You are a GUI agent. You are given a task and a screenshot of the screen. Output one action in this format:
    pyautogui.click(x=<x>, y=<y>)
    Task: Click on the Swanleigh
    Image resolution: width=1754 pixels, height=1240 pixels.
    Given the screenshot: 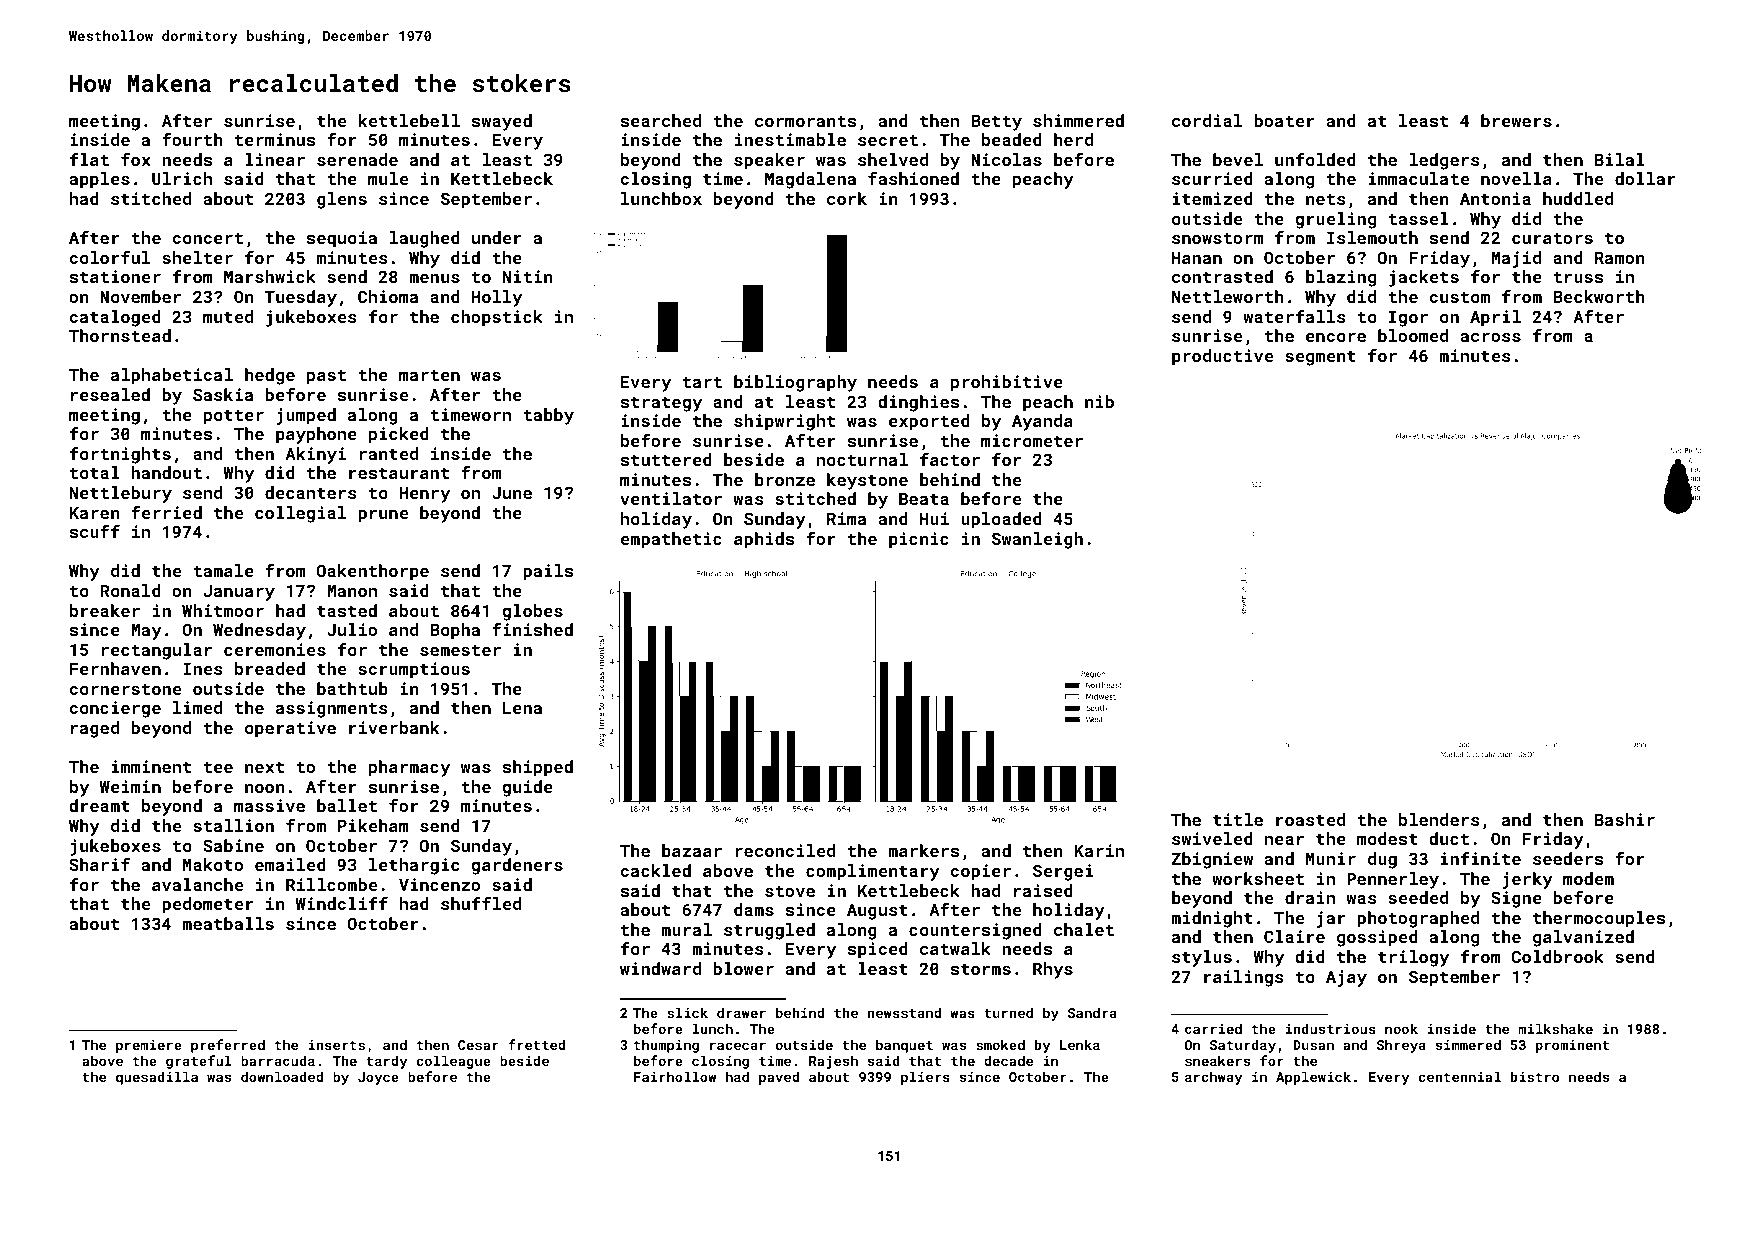 What is the action you would take?
    pyautogui.click(x=1037, y=540)
